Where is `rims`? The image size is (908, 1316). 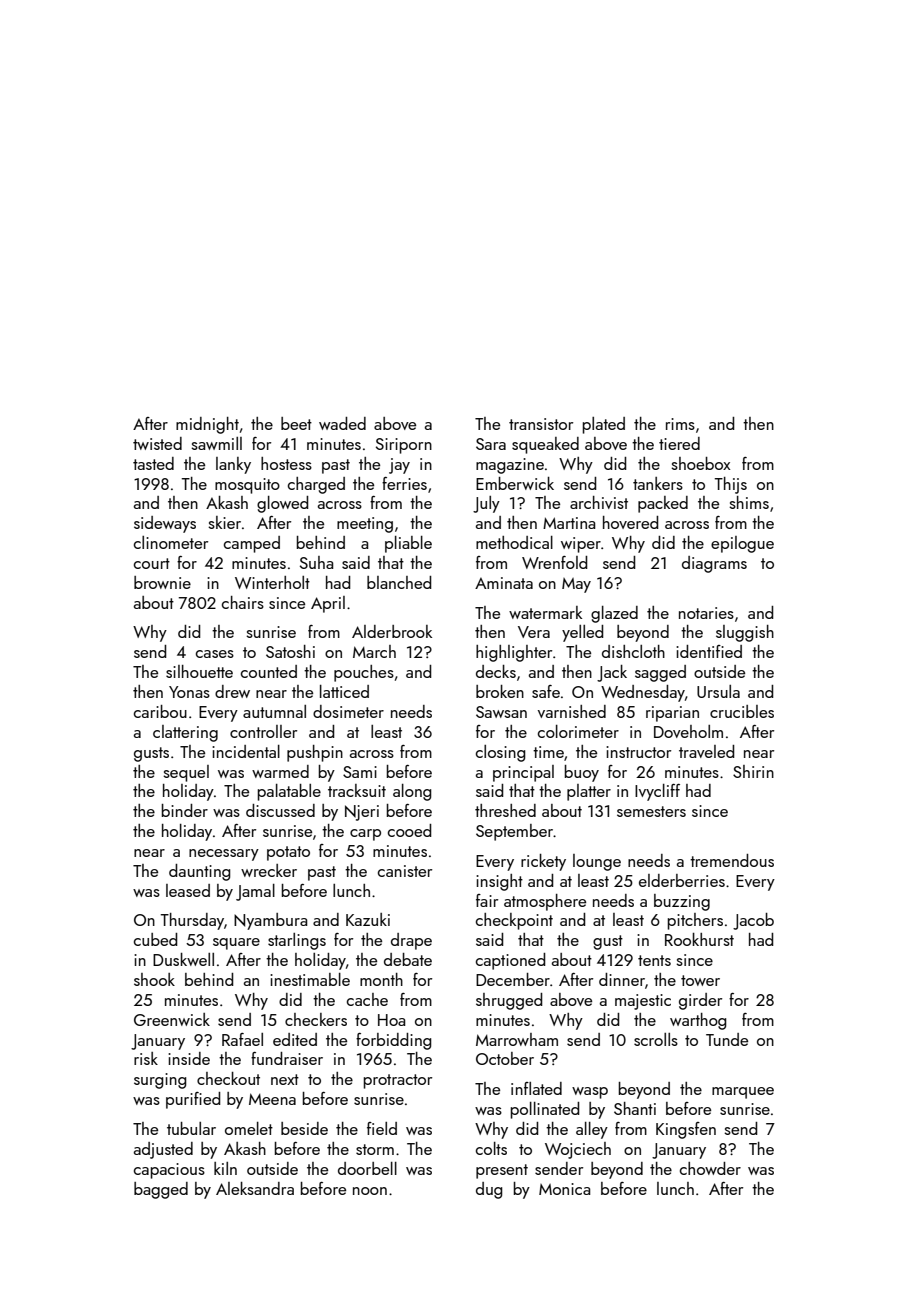
rims is located at coordinates (680, 424).
